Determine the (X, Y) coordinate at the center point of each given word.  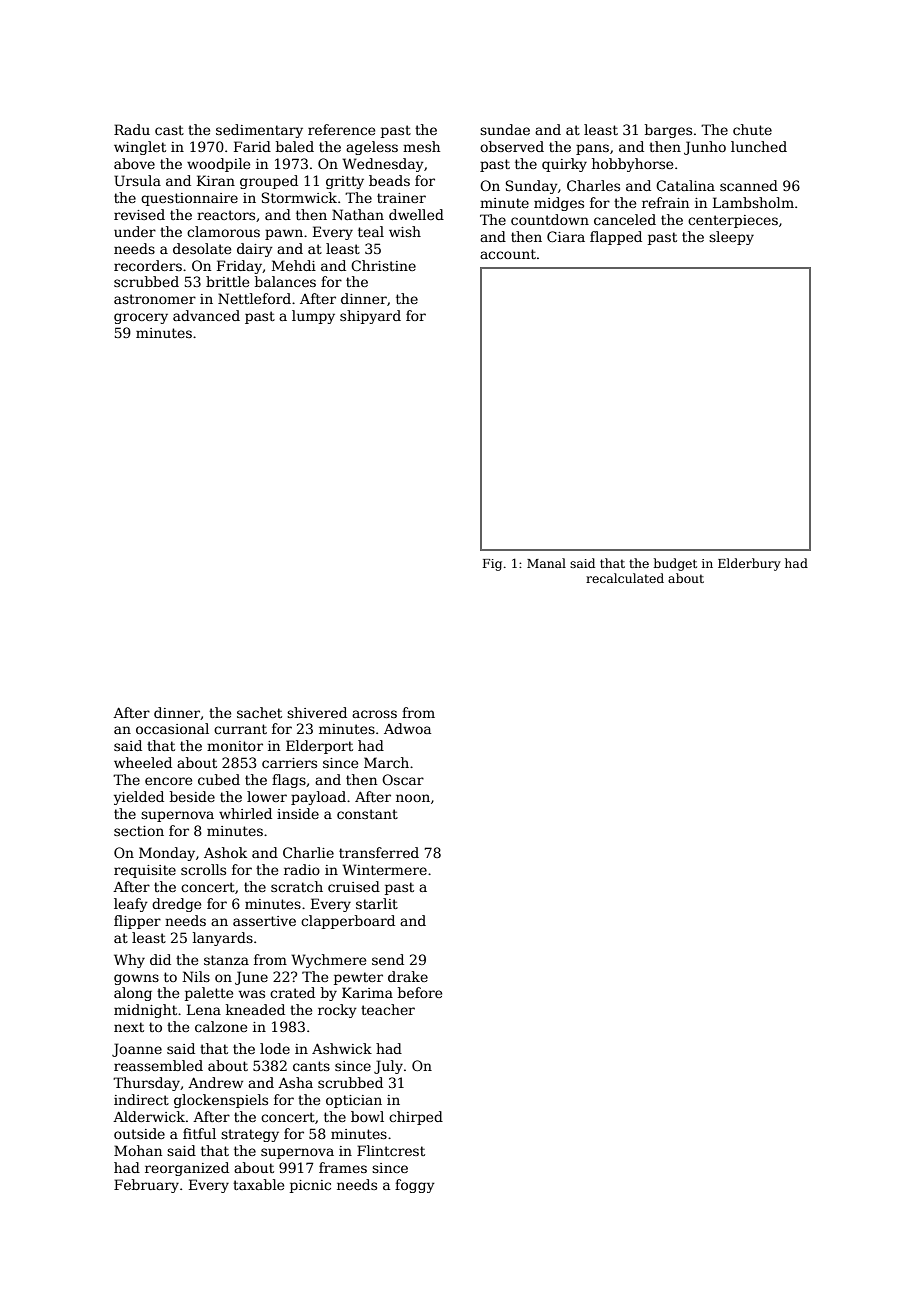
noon (413, 798)
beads (389, 180)
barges (668, 131)
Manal (546, 563)
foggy (415, 1186)
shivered (317, 712)
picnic (310, 1186)
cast (169, 130)
